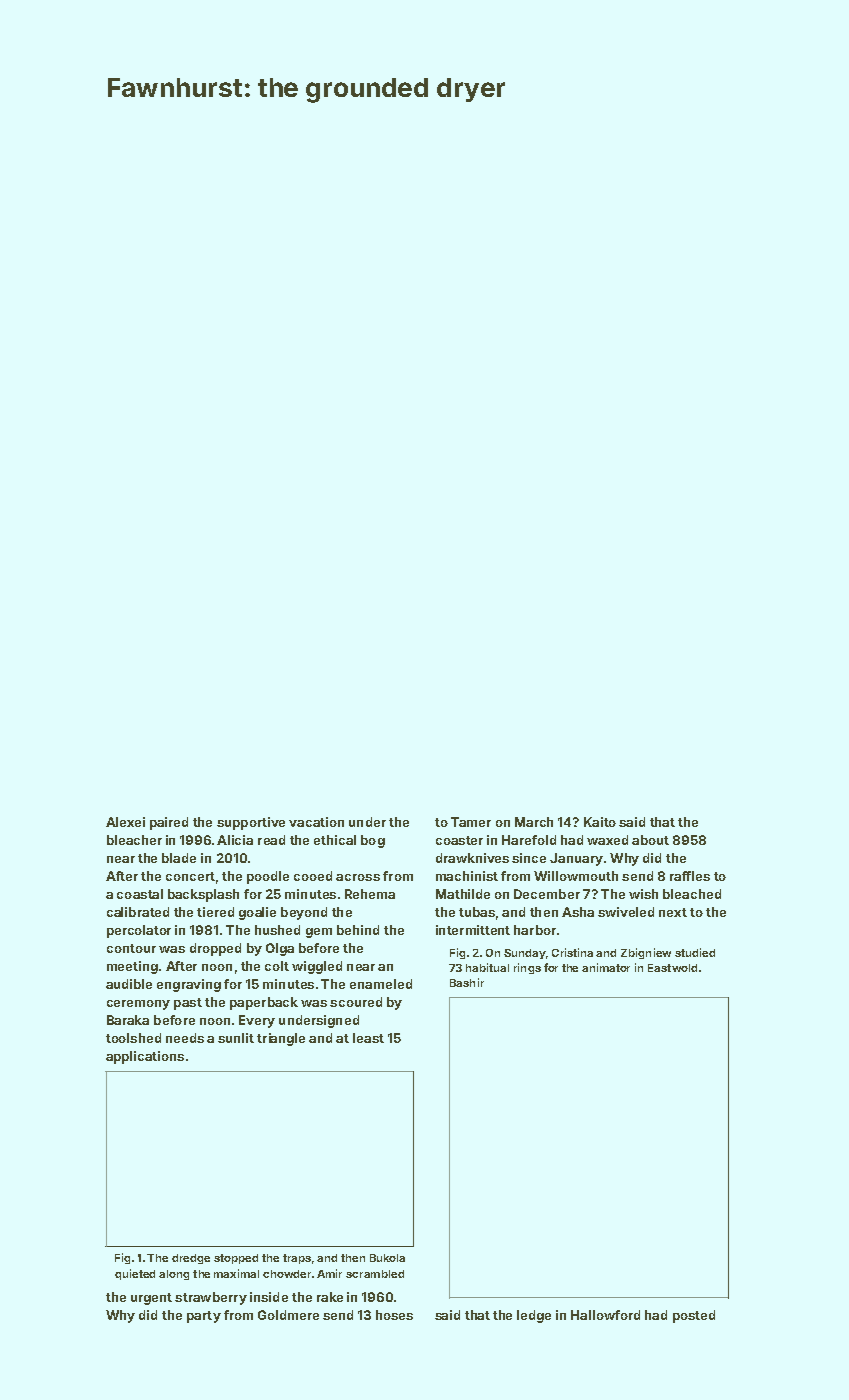 The height and width of the image is (1400, 849). What do you see at coordinates (368, 1038) in the image?
I see `least` at bounding box center [368, 1038].
